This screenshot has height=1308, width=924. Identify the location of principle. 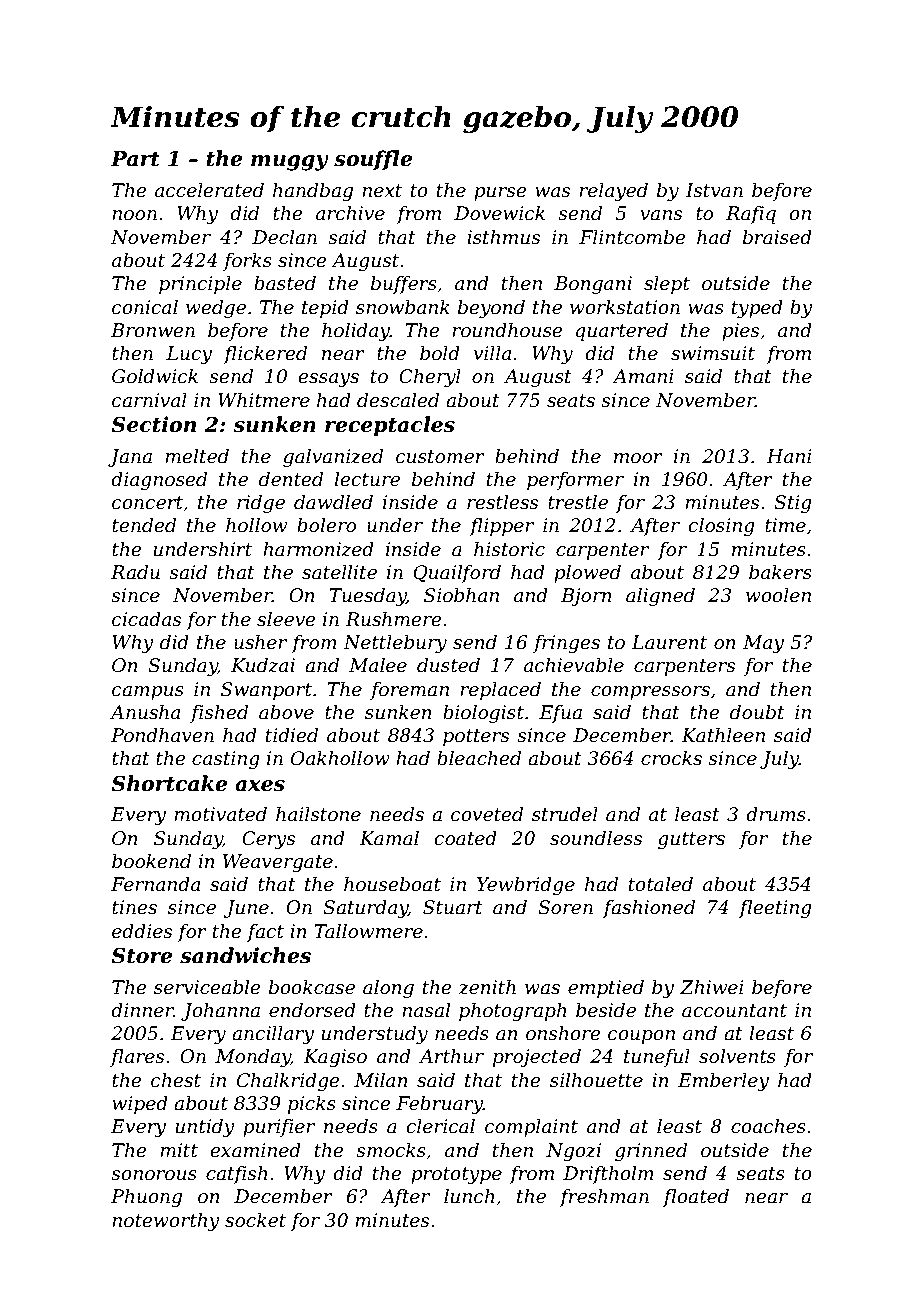
(200, 285).
